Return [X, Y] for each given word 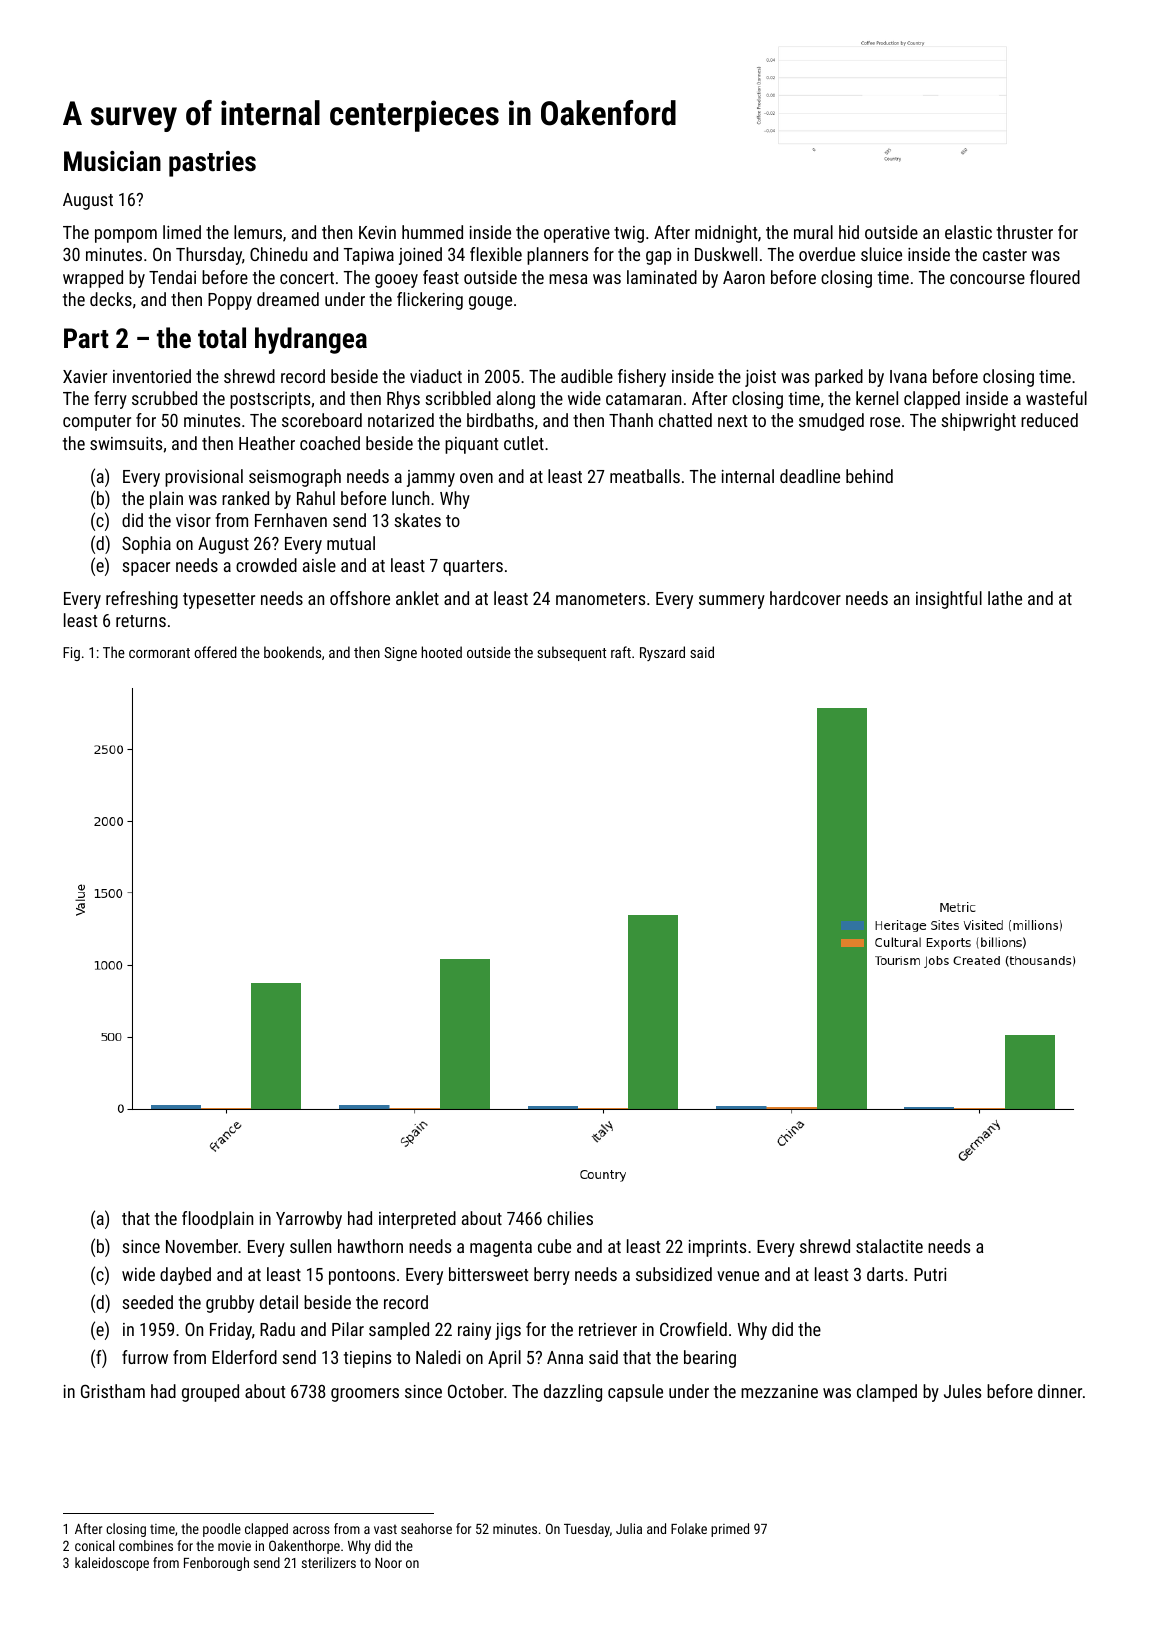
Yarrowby [309, 1220]
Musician [112, 161]
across [311, 1530]
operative [577, 234]
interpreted [417, 1220]
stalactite [889, 1246]
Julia [629, 1528]
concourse [987, 279]
